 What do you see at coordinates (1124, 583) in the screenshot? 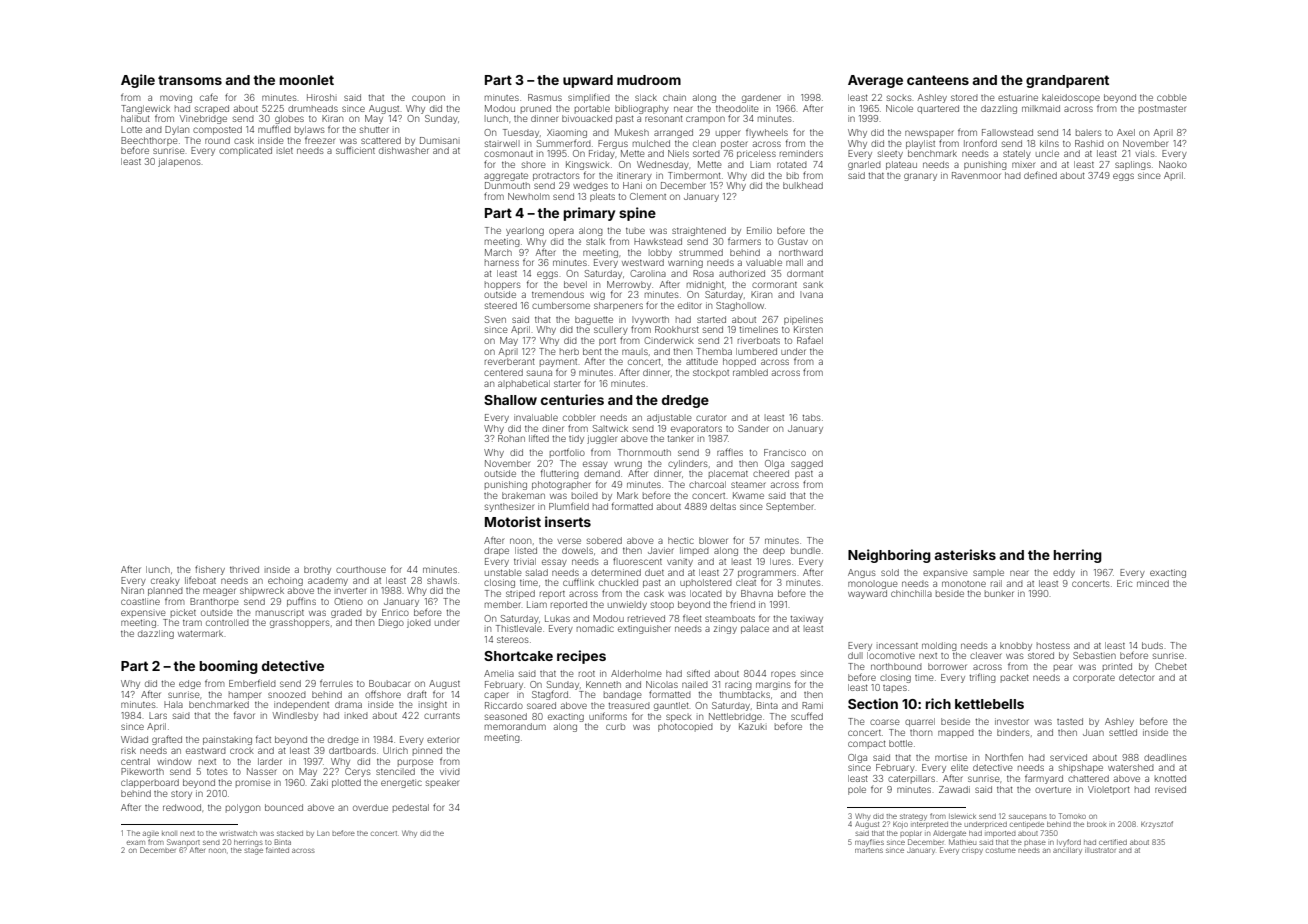
I see `Eric` at bounding box center [1124, 583].
